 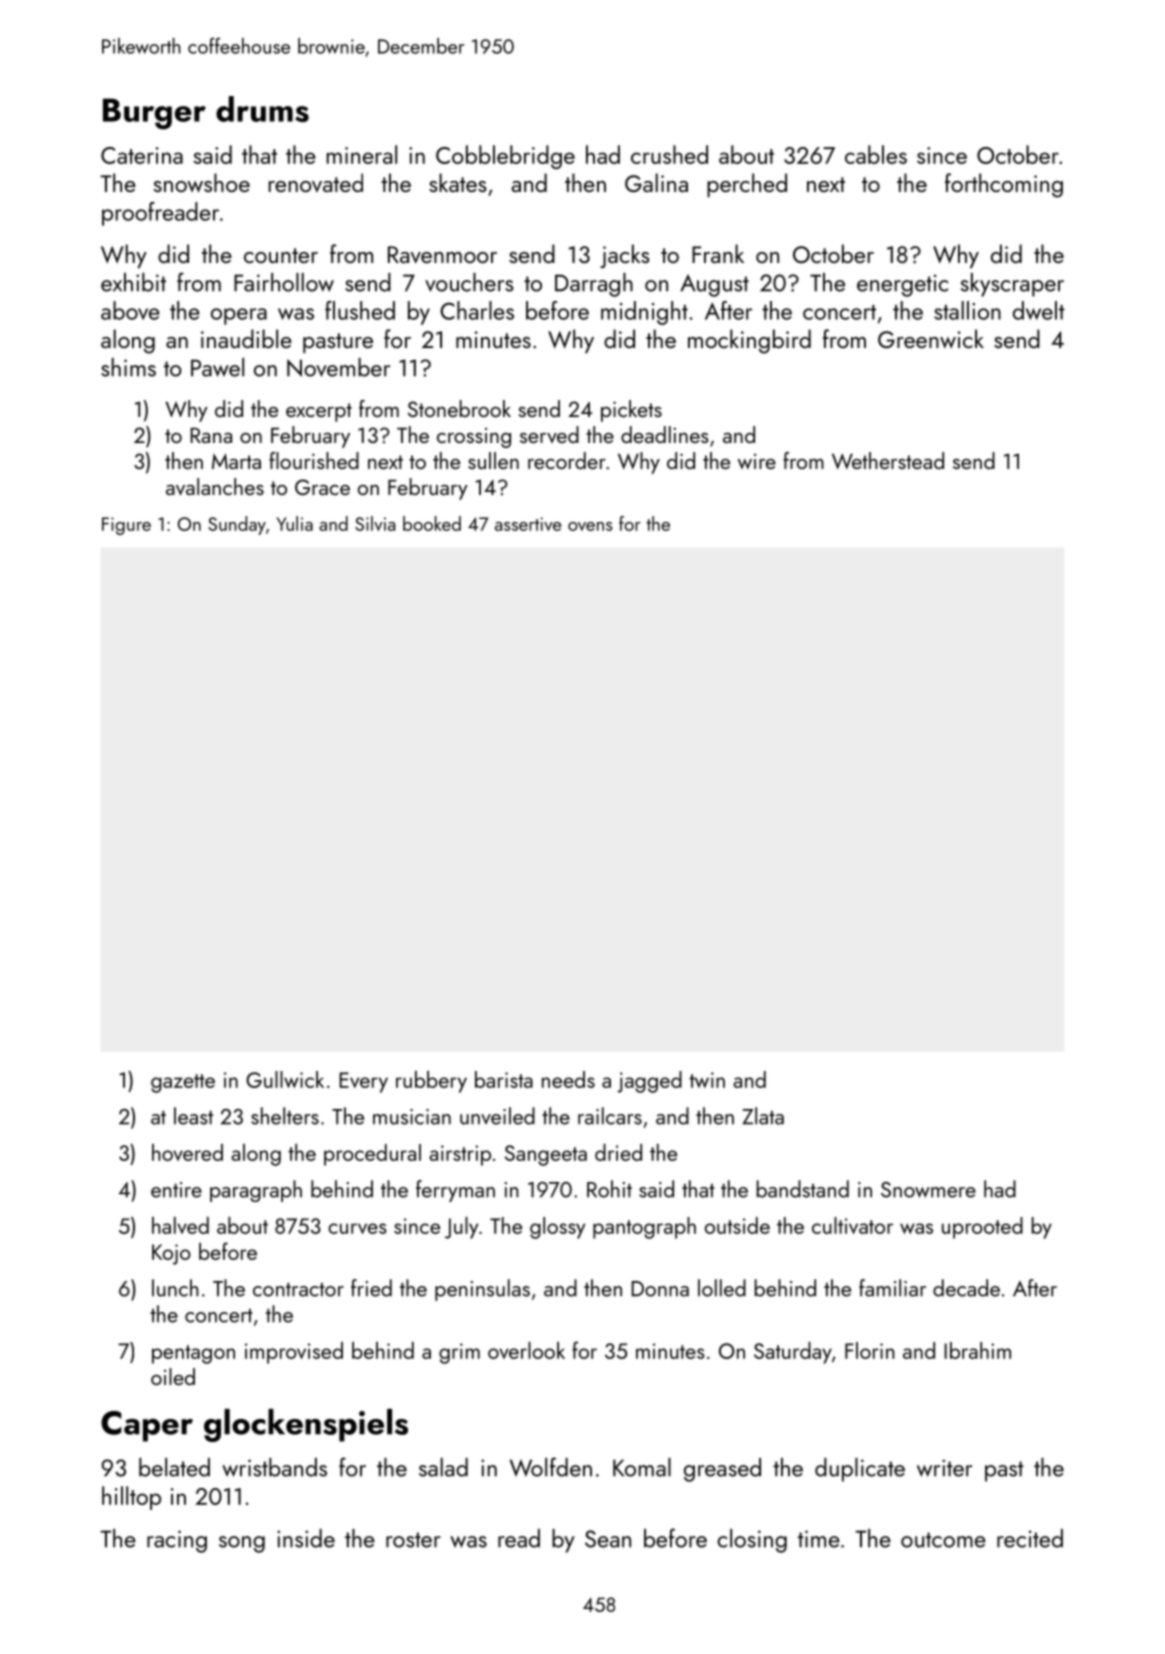 What do you see at coordinates (763, 1116) in the screenshot?
I see `Zlata` at bounding box center [763, 1116].
